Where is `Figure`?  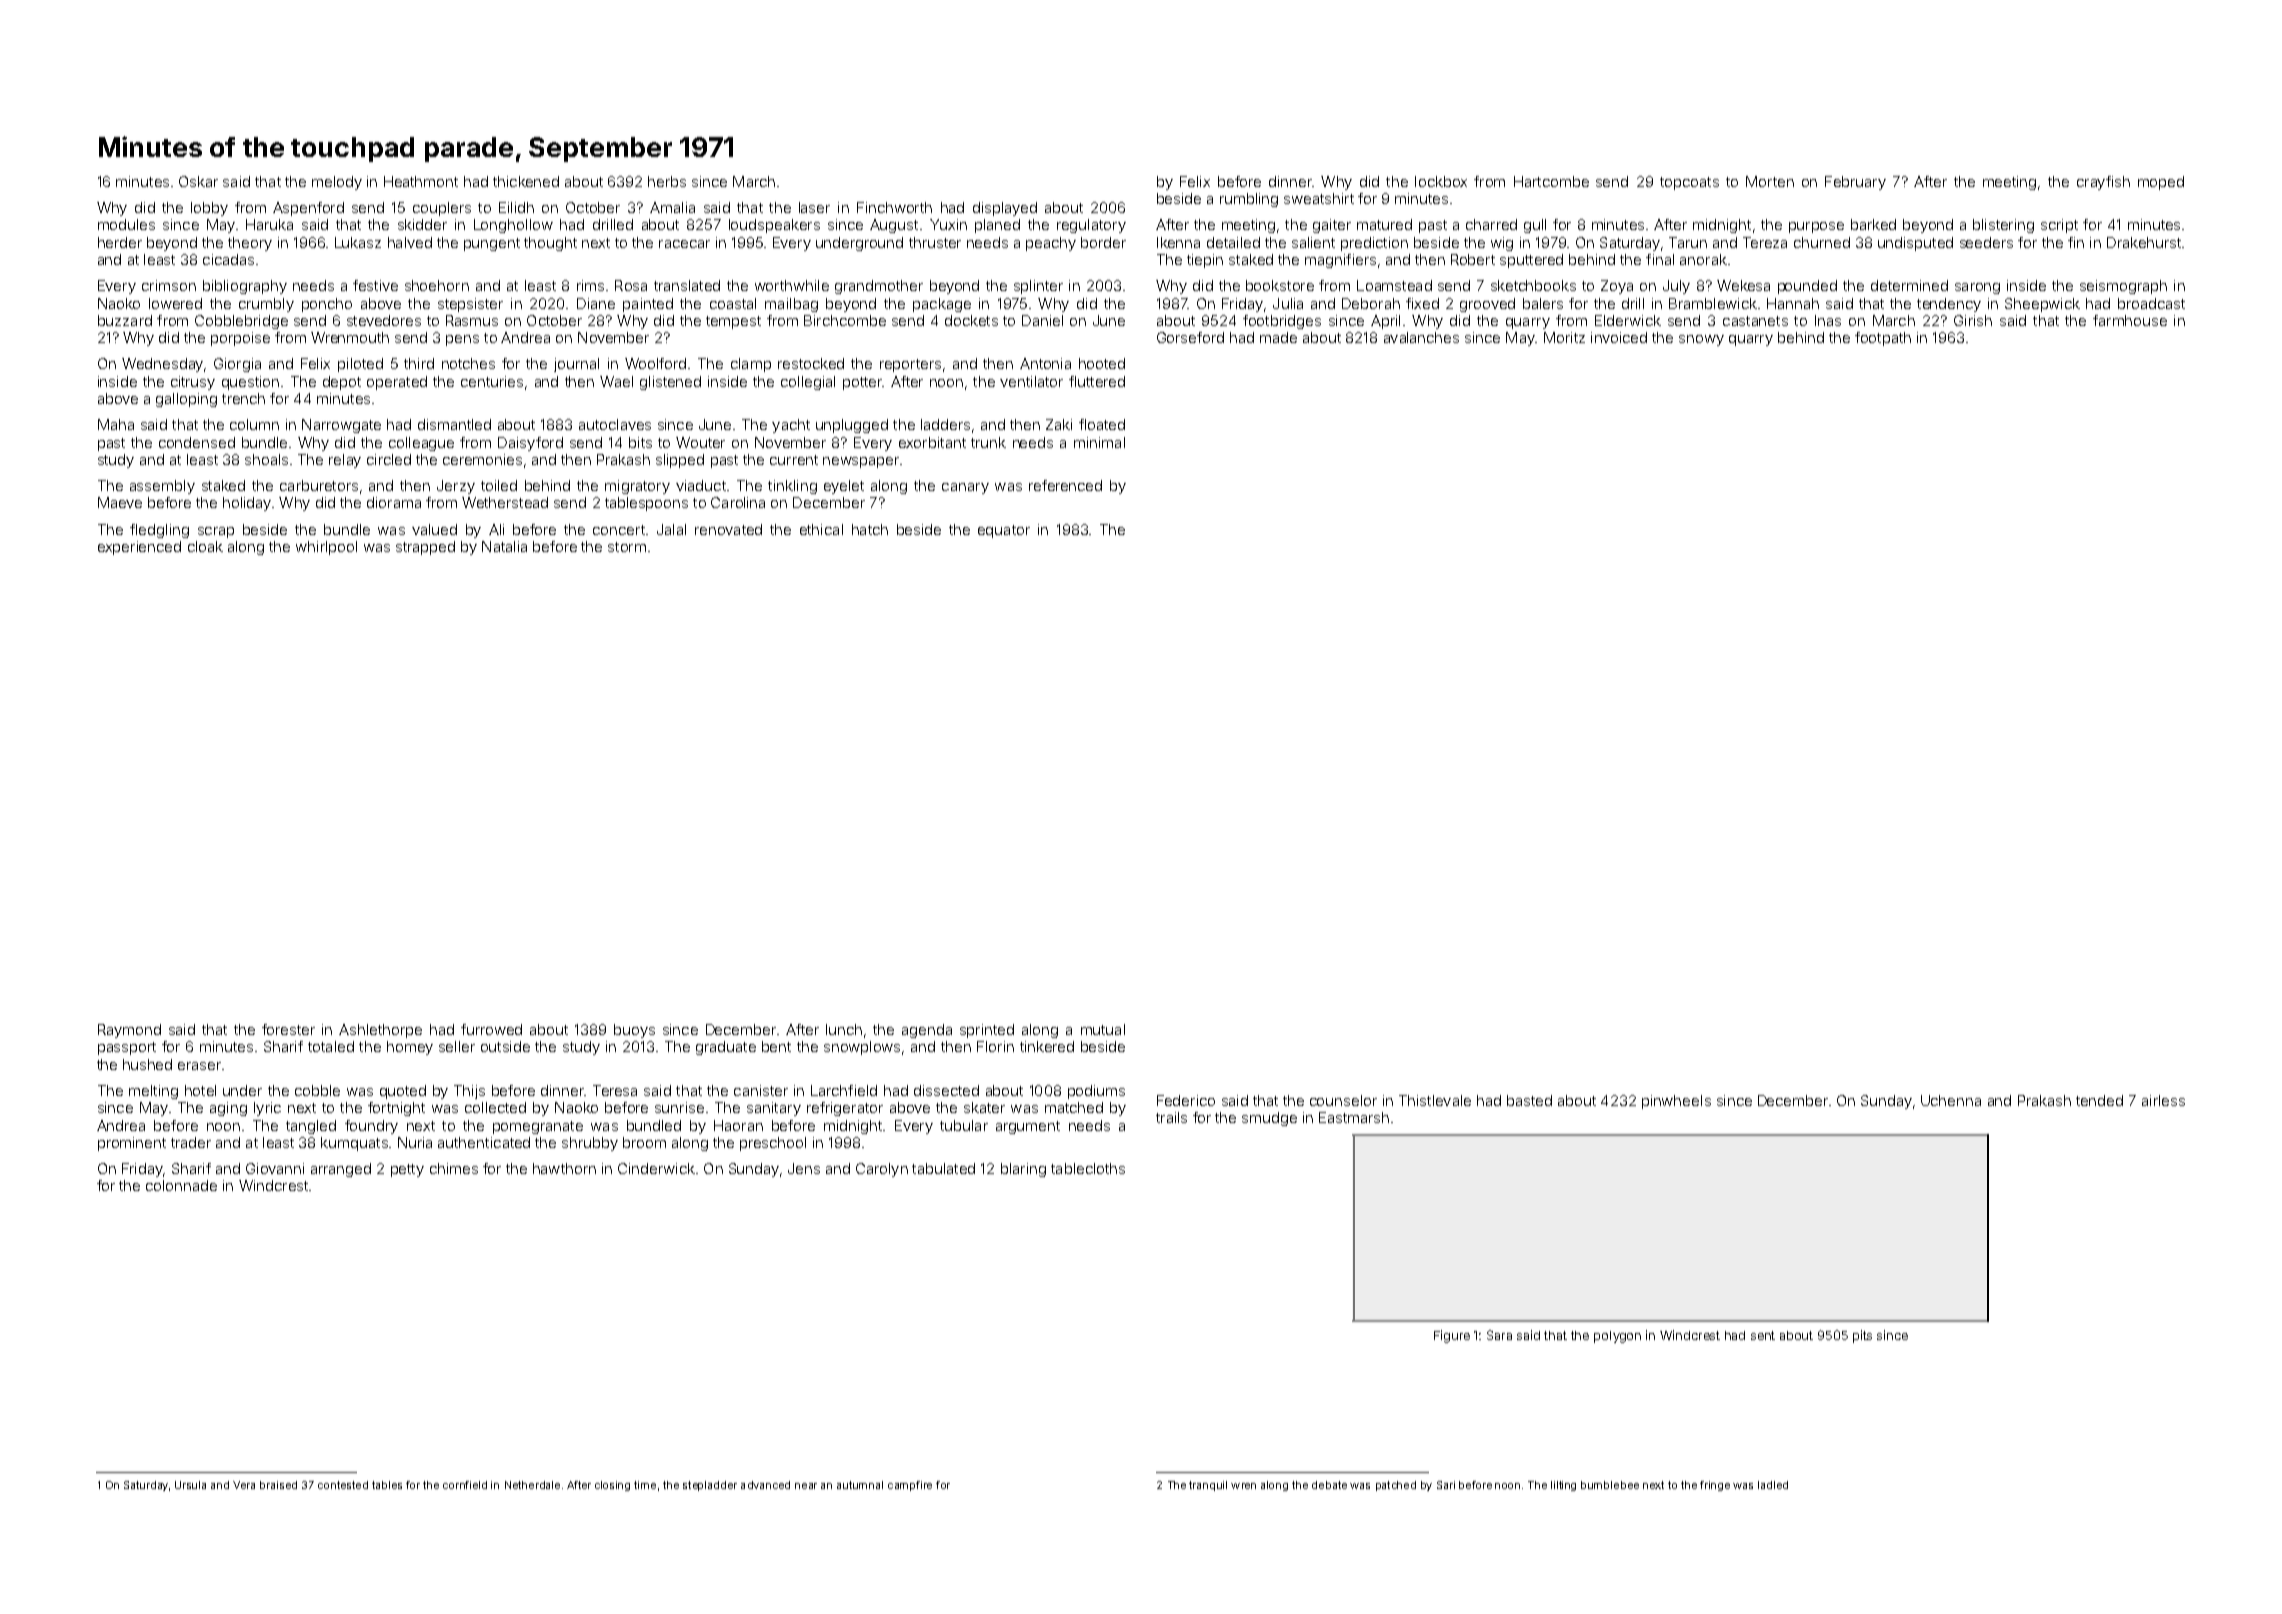 Figure is located at coordinates (1452, 1336).
